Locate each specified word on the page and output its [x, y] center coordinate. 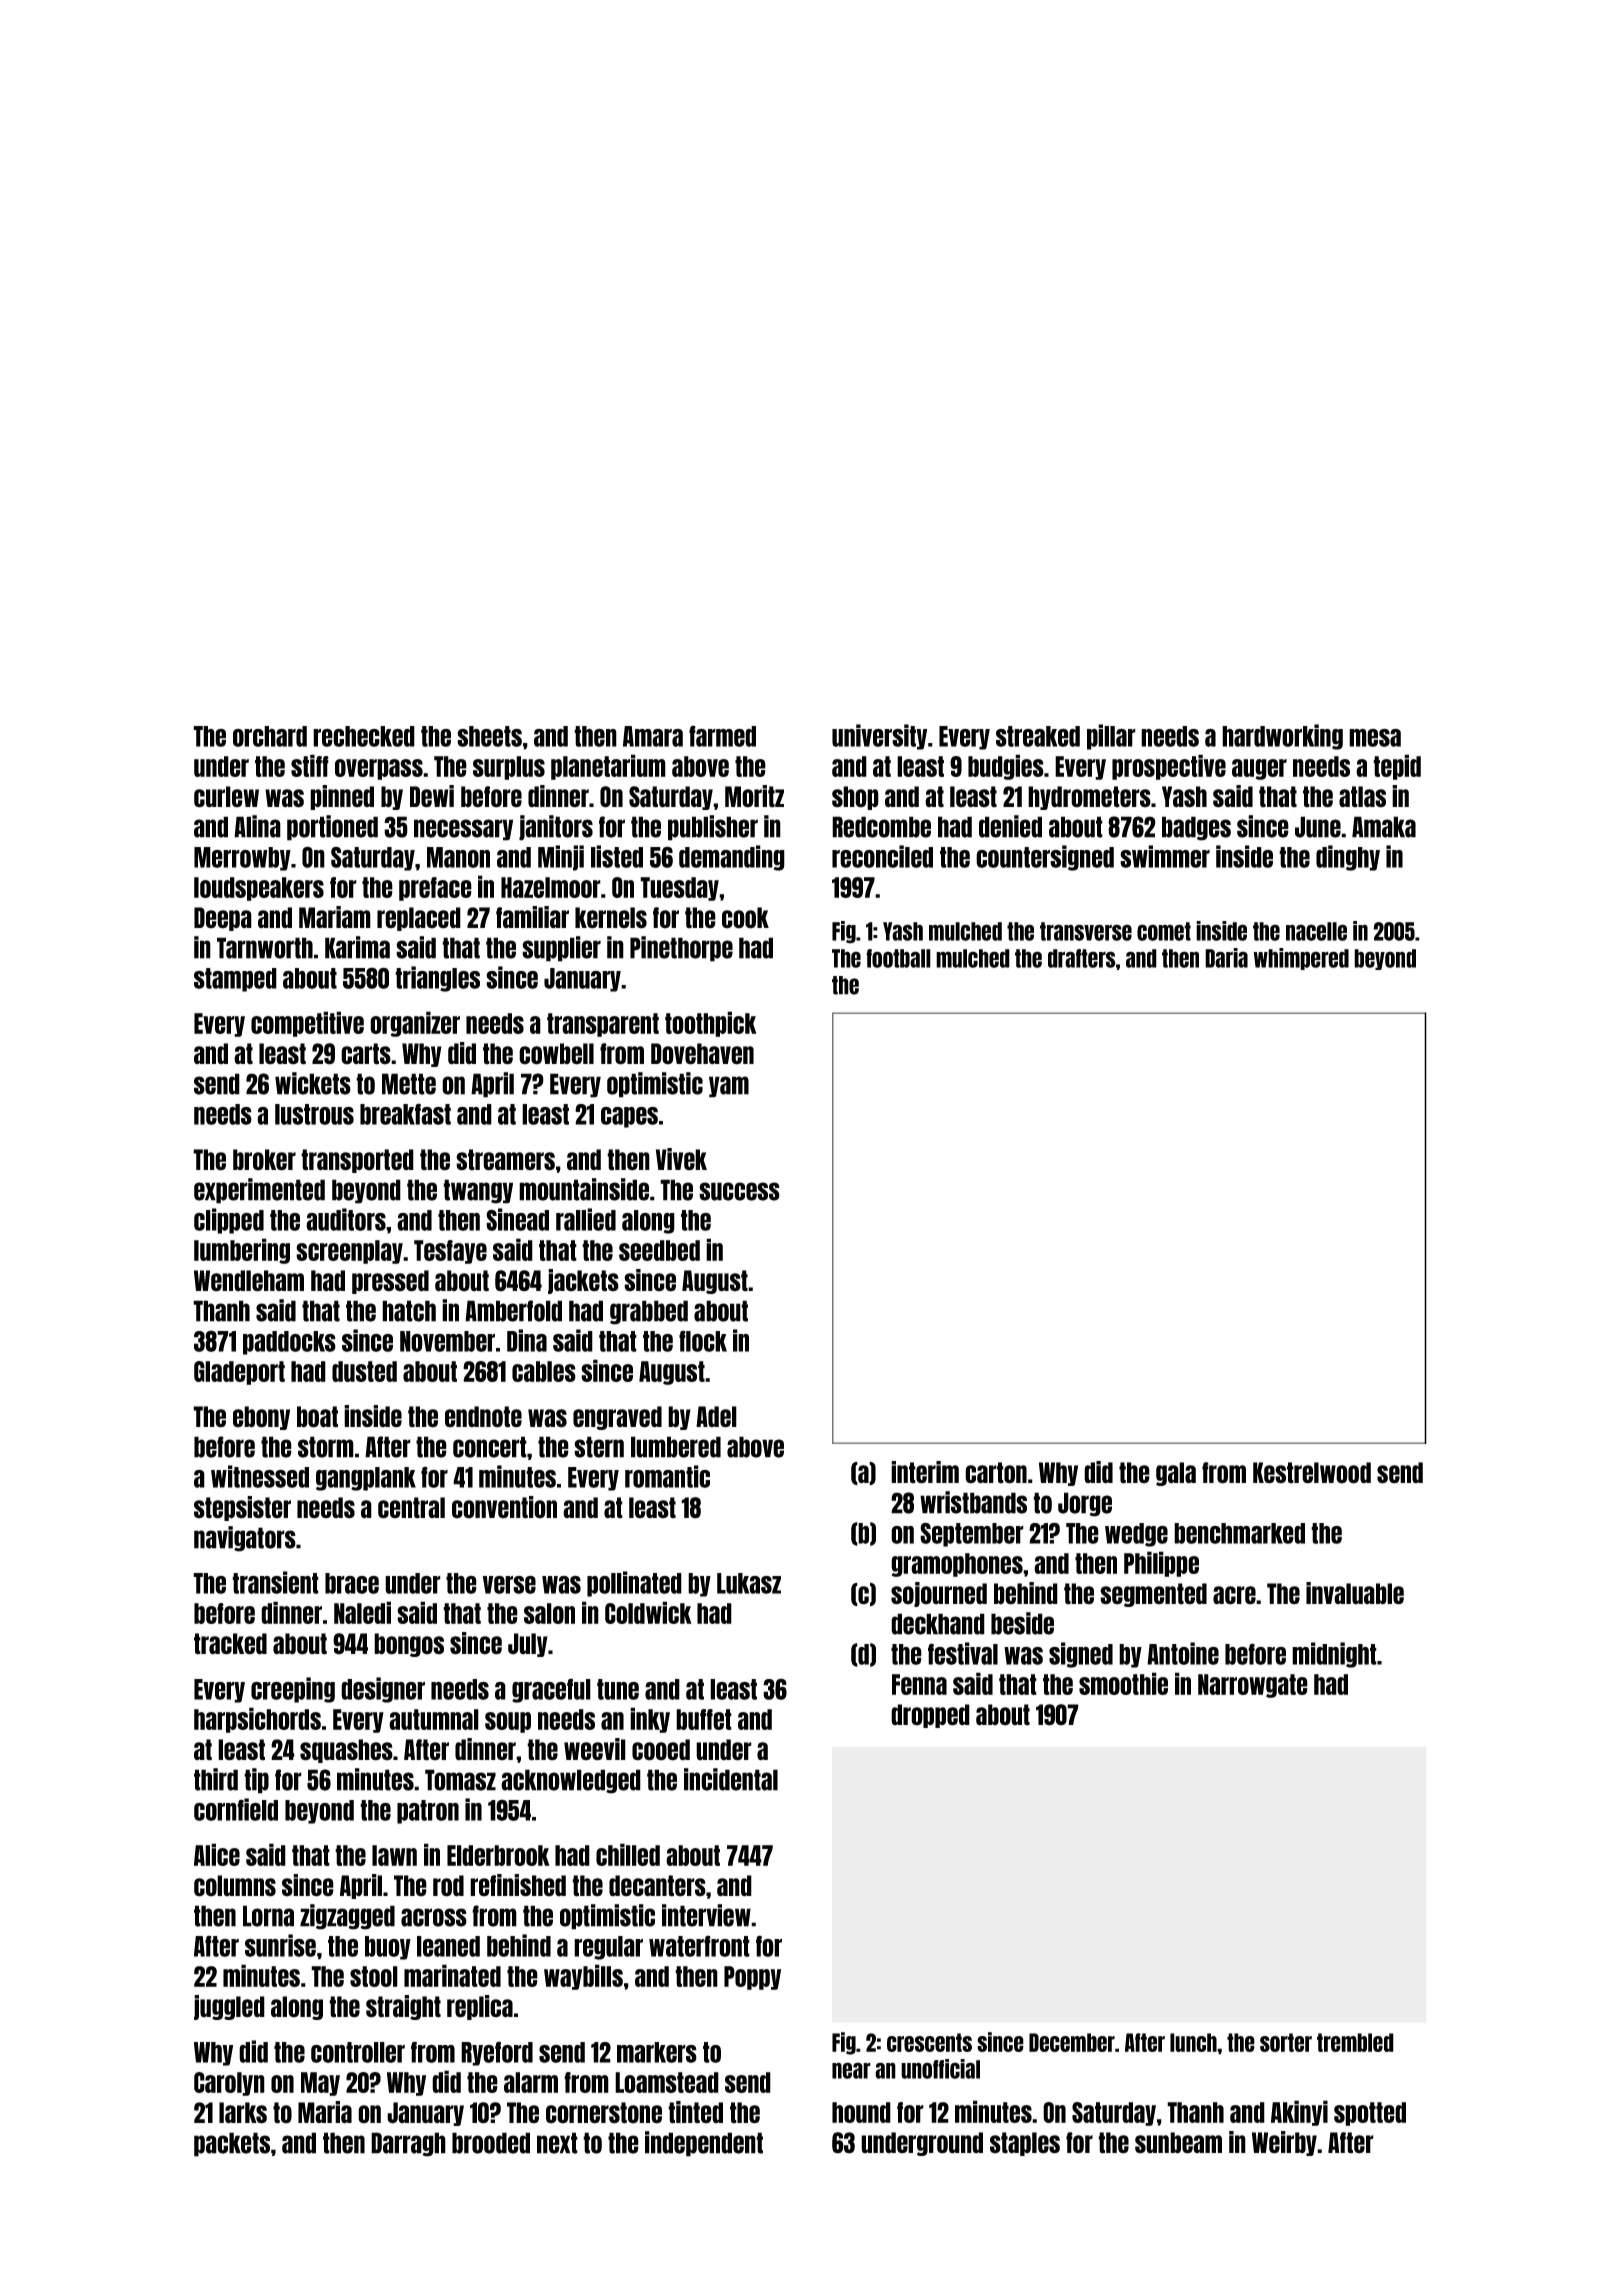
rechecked [364, 736]
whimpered [1301, 959]
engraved [617, 1418]
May [320, 2084]
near [851, 2070]
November [447, 1341]
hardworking [1282, 737]
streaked [1038, 736]
